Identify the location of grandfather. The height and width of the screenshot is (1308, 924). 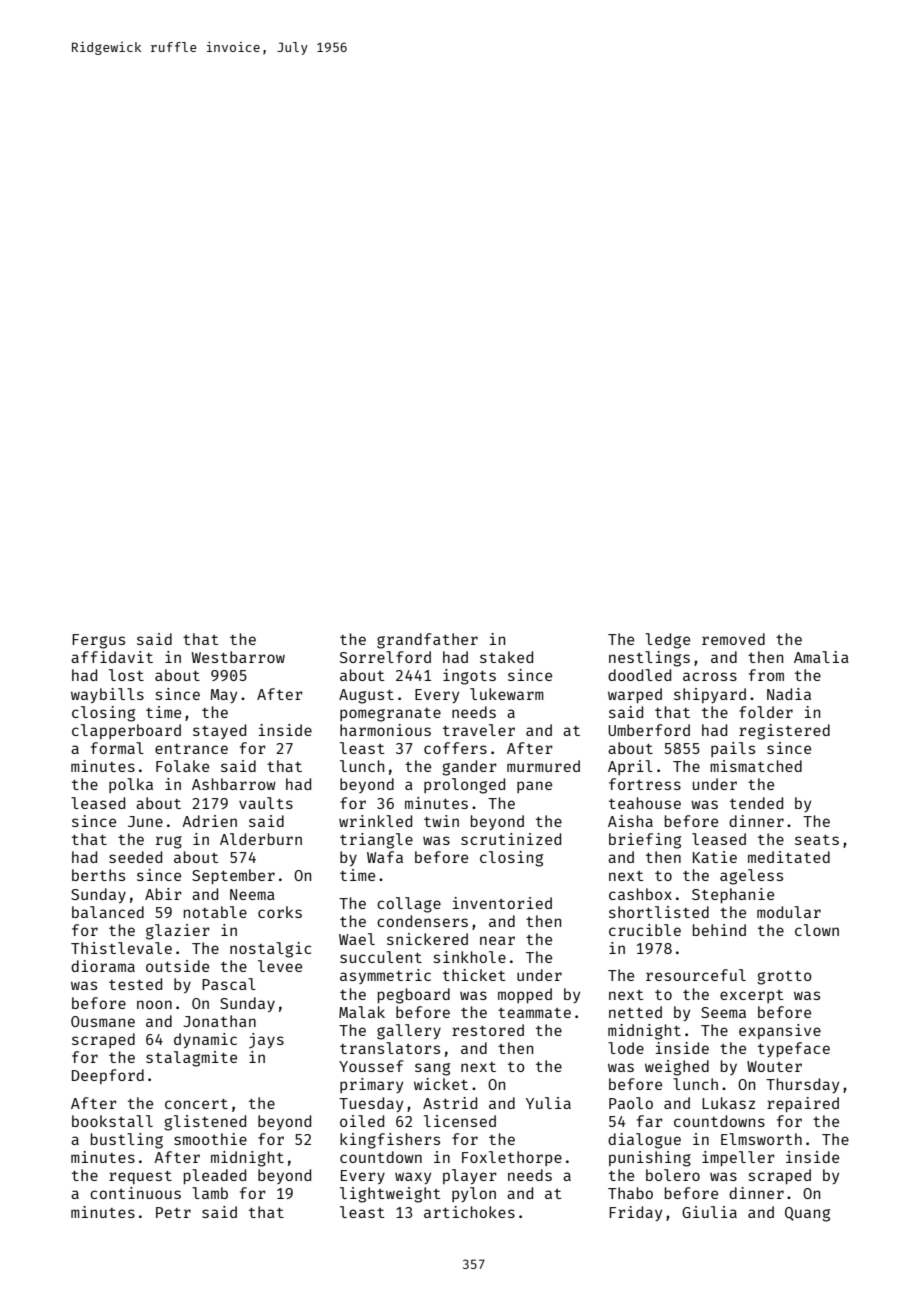
(427, 641).
